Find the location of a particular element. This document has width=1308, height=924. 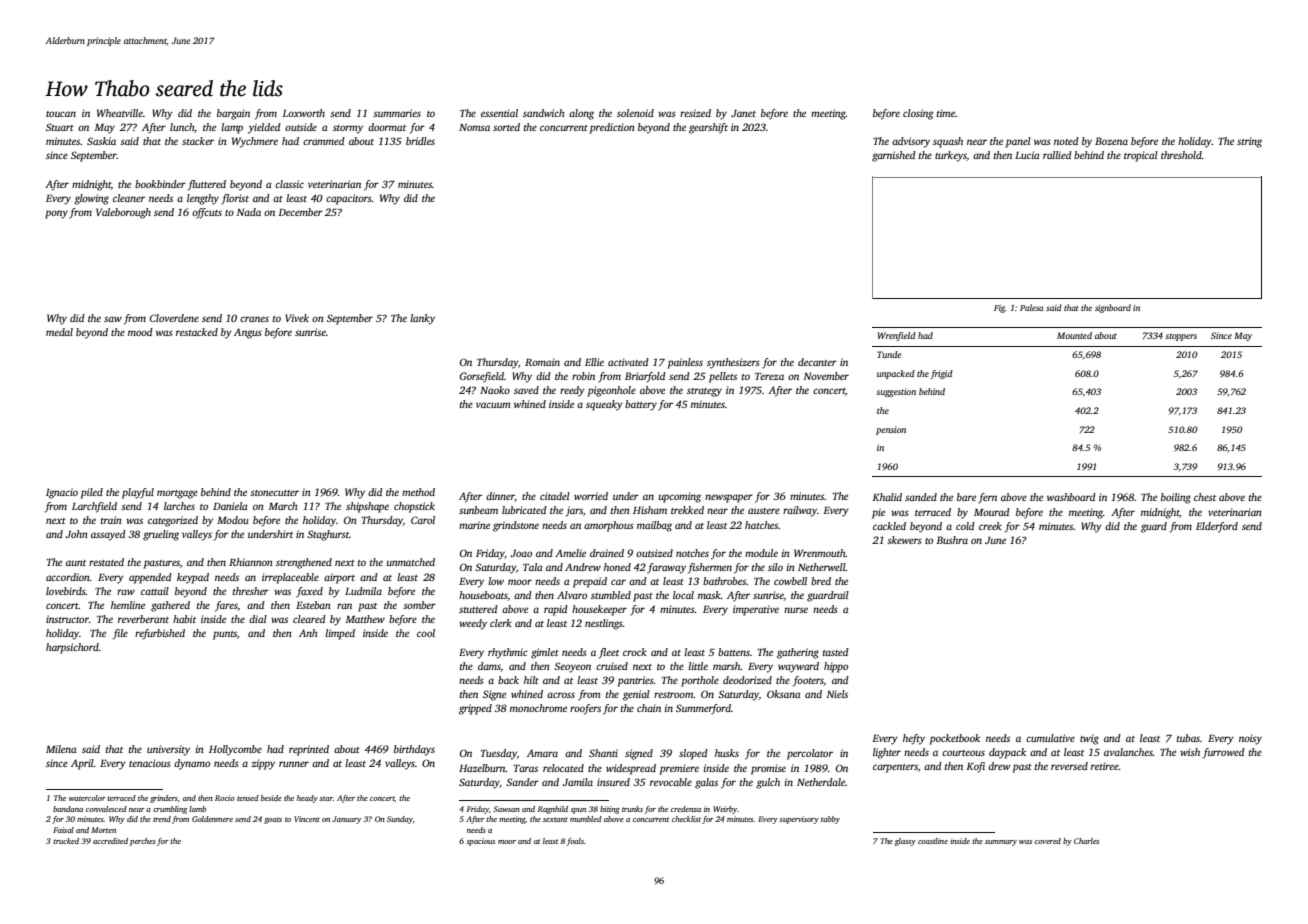

supervisory is located at coordinates (799, 820).
